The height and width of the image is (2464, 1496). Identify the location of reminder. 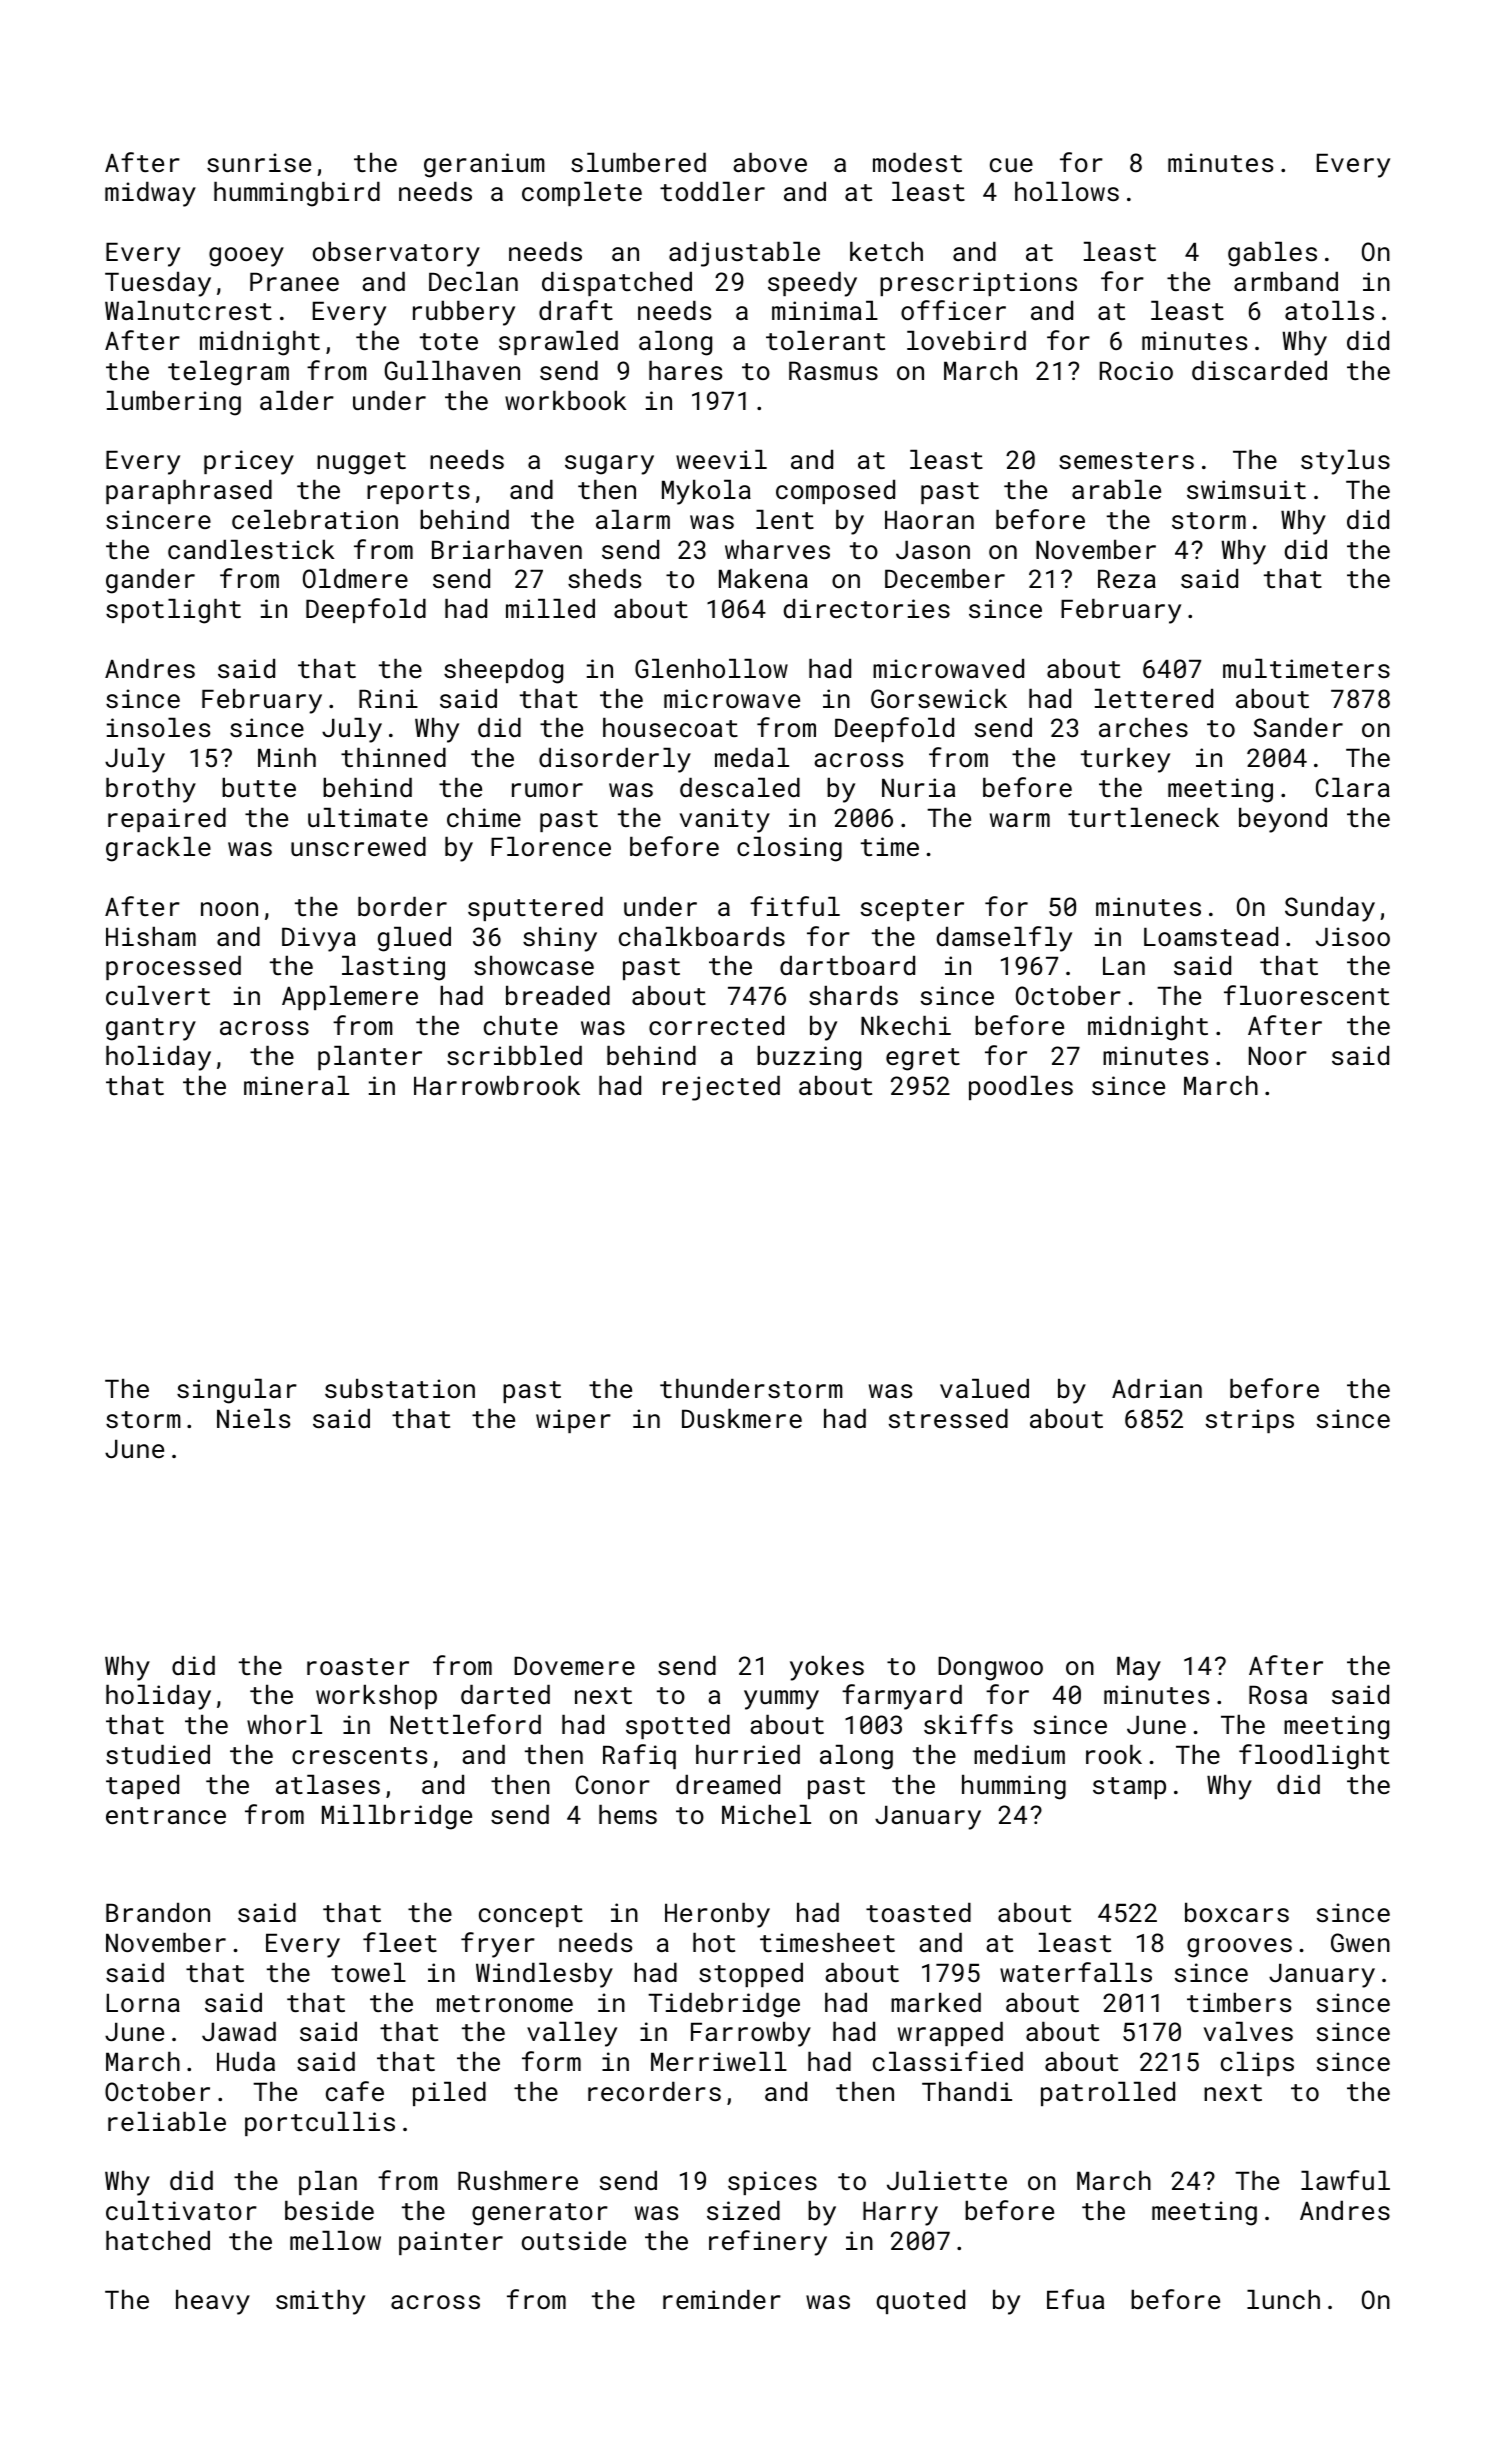
(722, 2299).
